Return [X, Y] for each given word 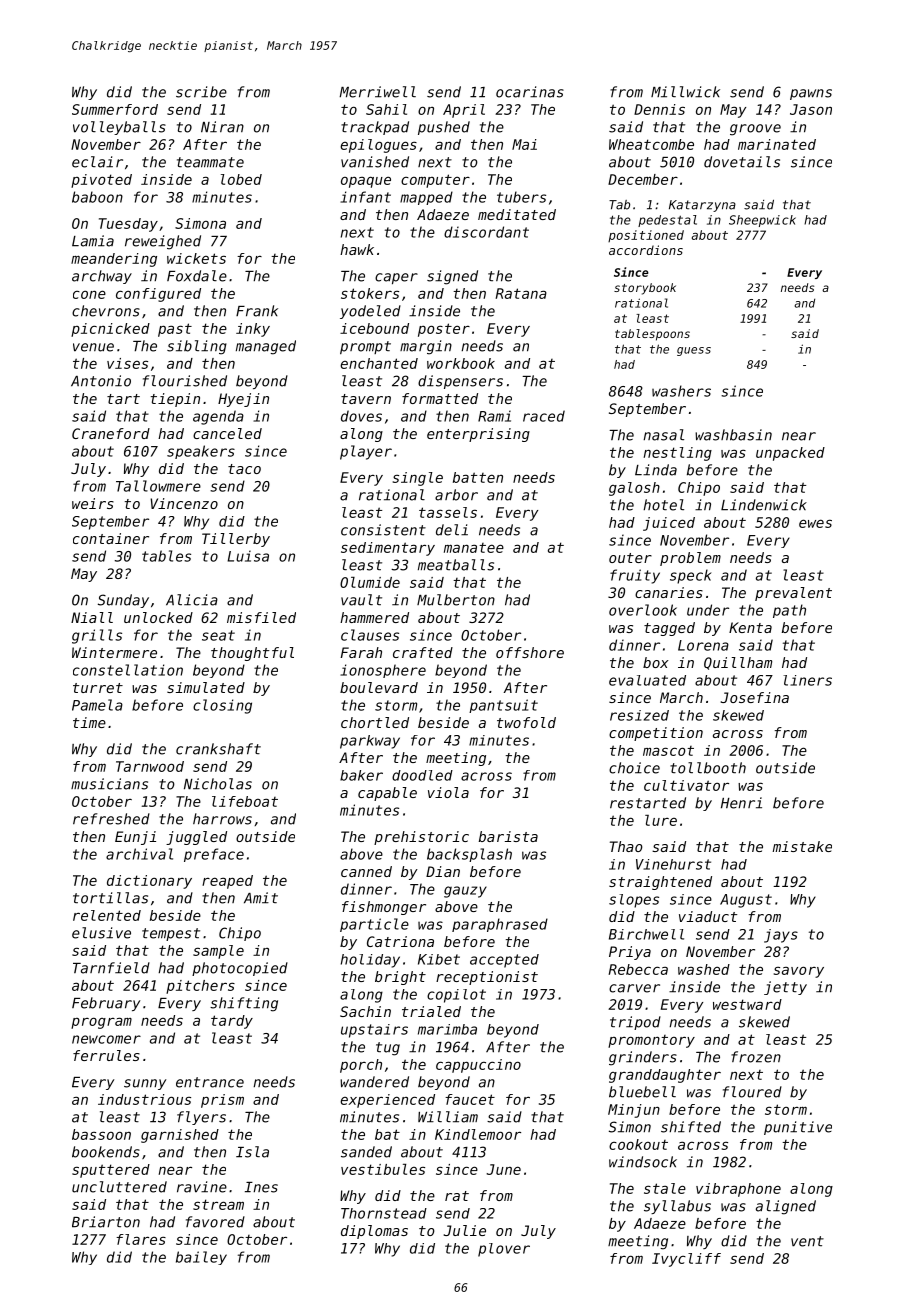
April [464, 111]
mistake [802, 846]
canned [366, 871]
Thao [626, 846]
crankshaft [218, 749]
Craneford [111, 433]
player [366, 452]
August [746, 901]
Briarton [106, 1222]
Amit [261, 898]
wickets [196, 258]
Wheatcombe [651, 144]
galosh [634, 489]
